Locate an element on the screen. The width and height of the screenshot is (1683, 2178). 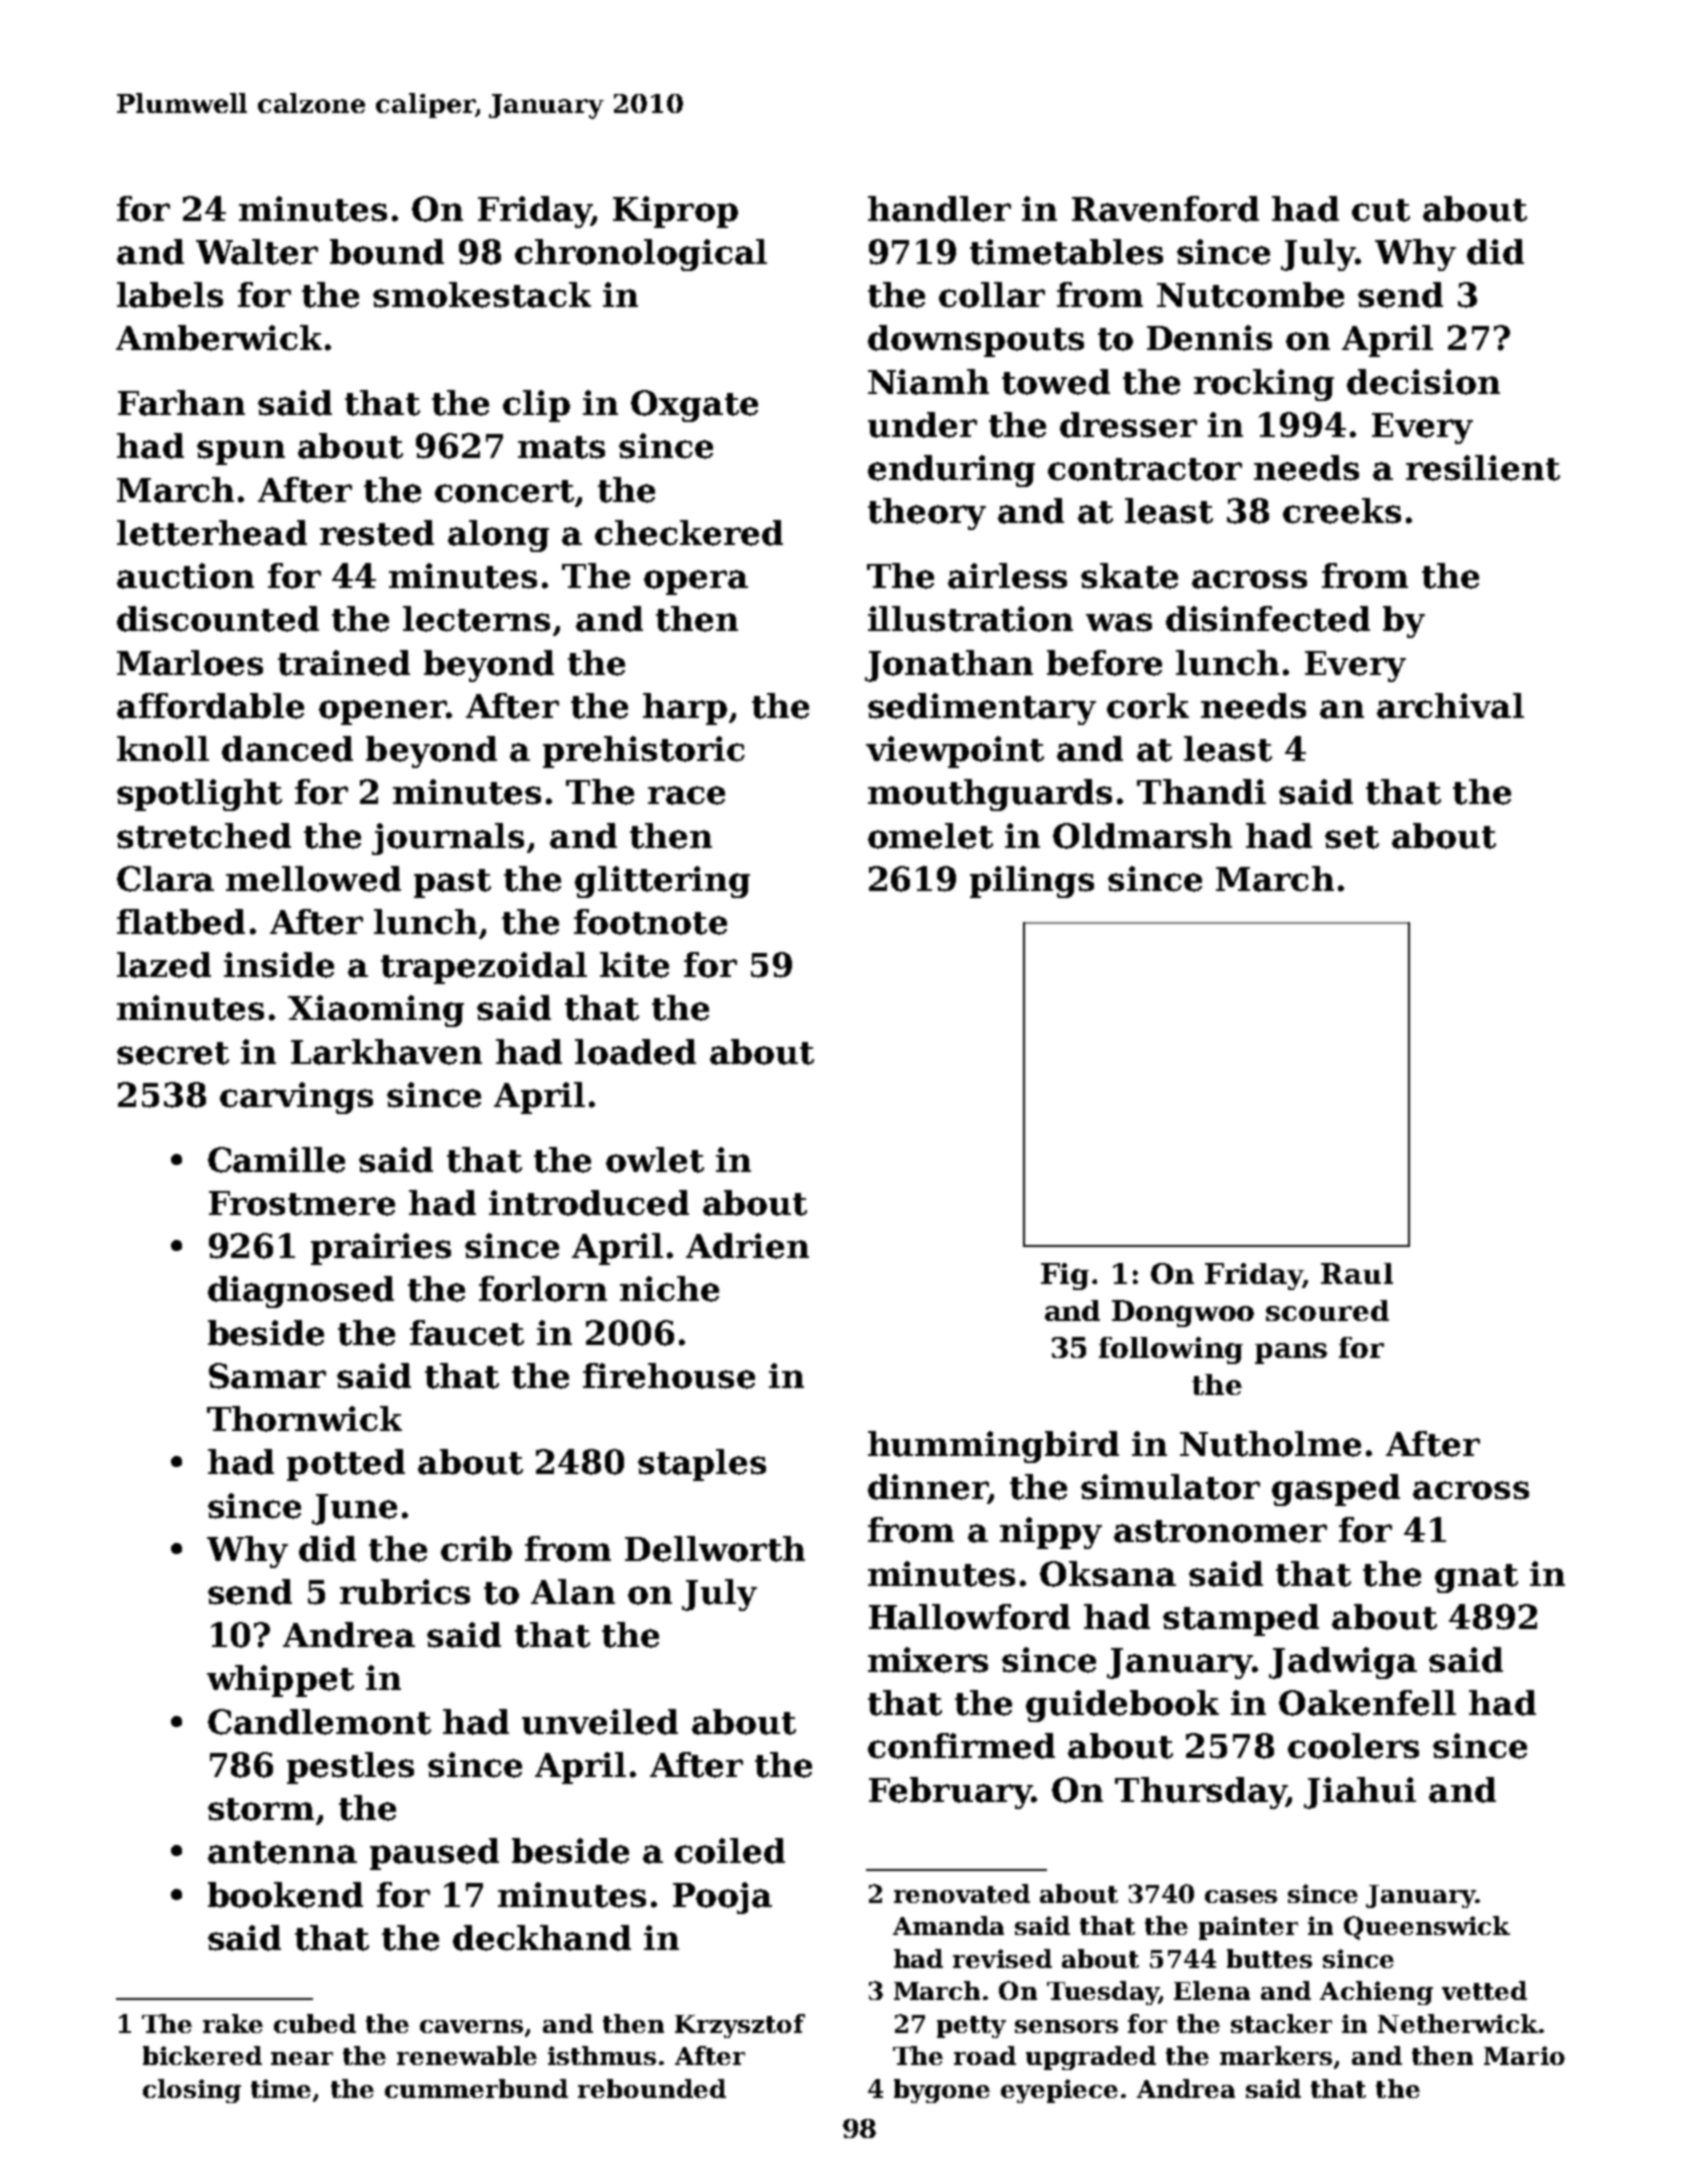
cut is located at coordinates (1381, 210).
